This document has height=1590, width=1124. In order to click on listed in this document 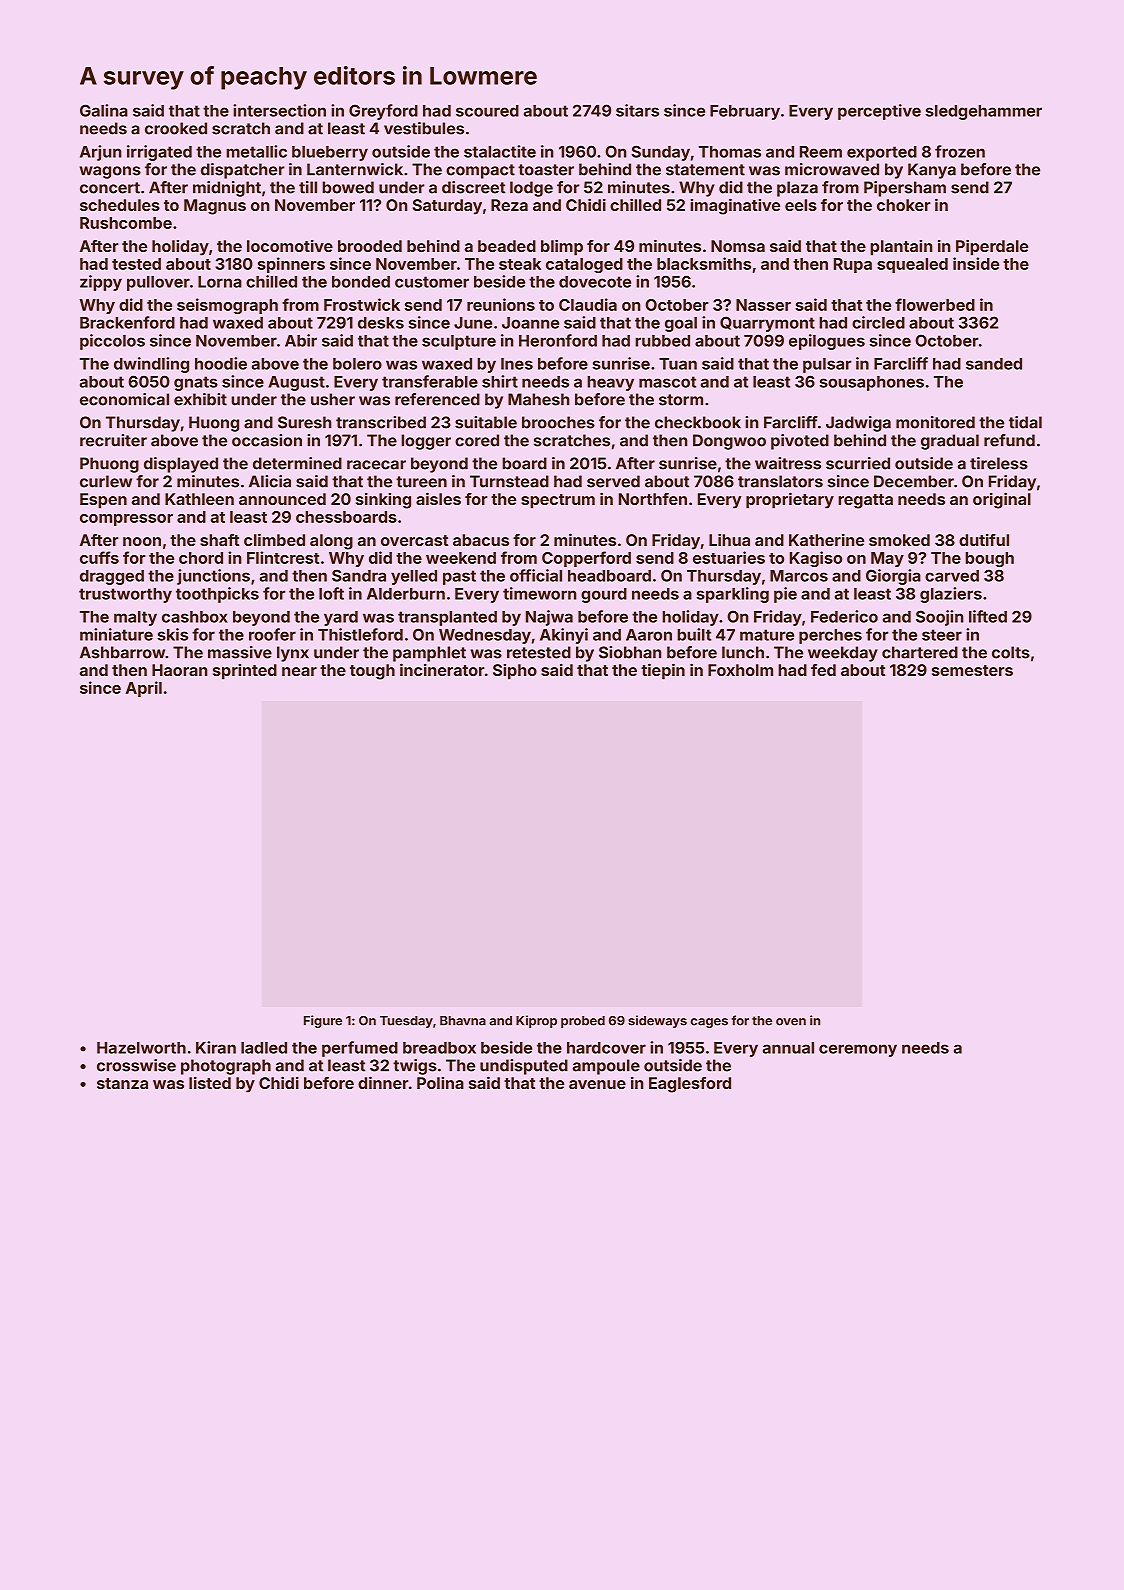, I will do `click(210, 1083)`.
